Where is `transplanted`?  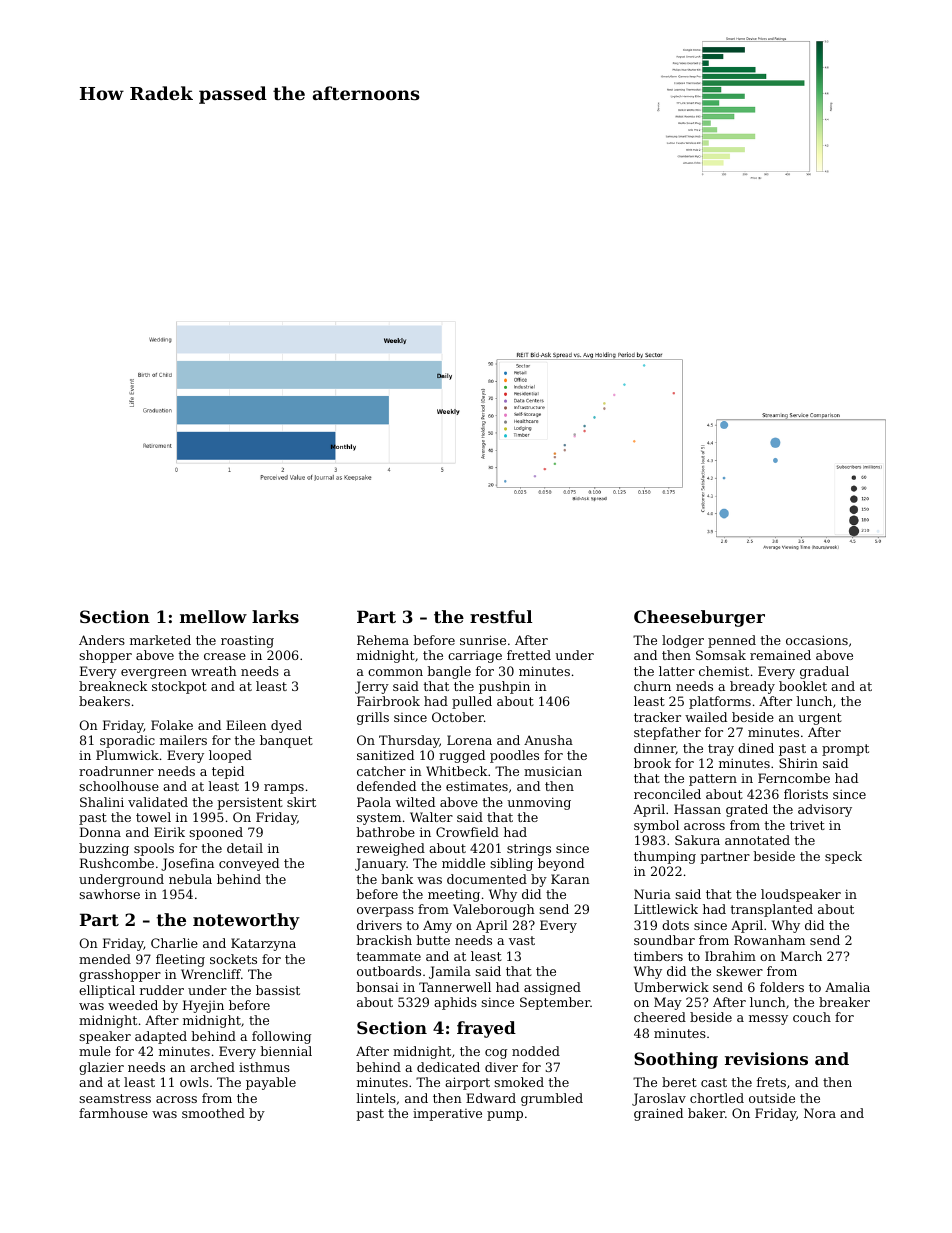 transplanted is located at coordinates (771, 910).
